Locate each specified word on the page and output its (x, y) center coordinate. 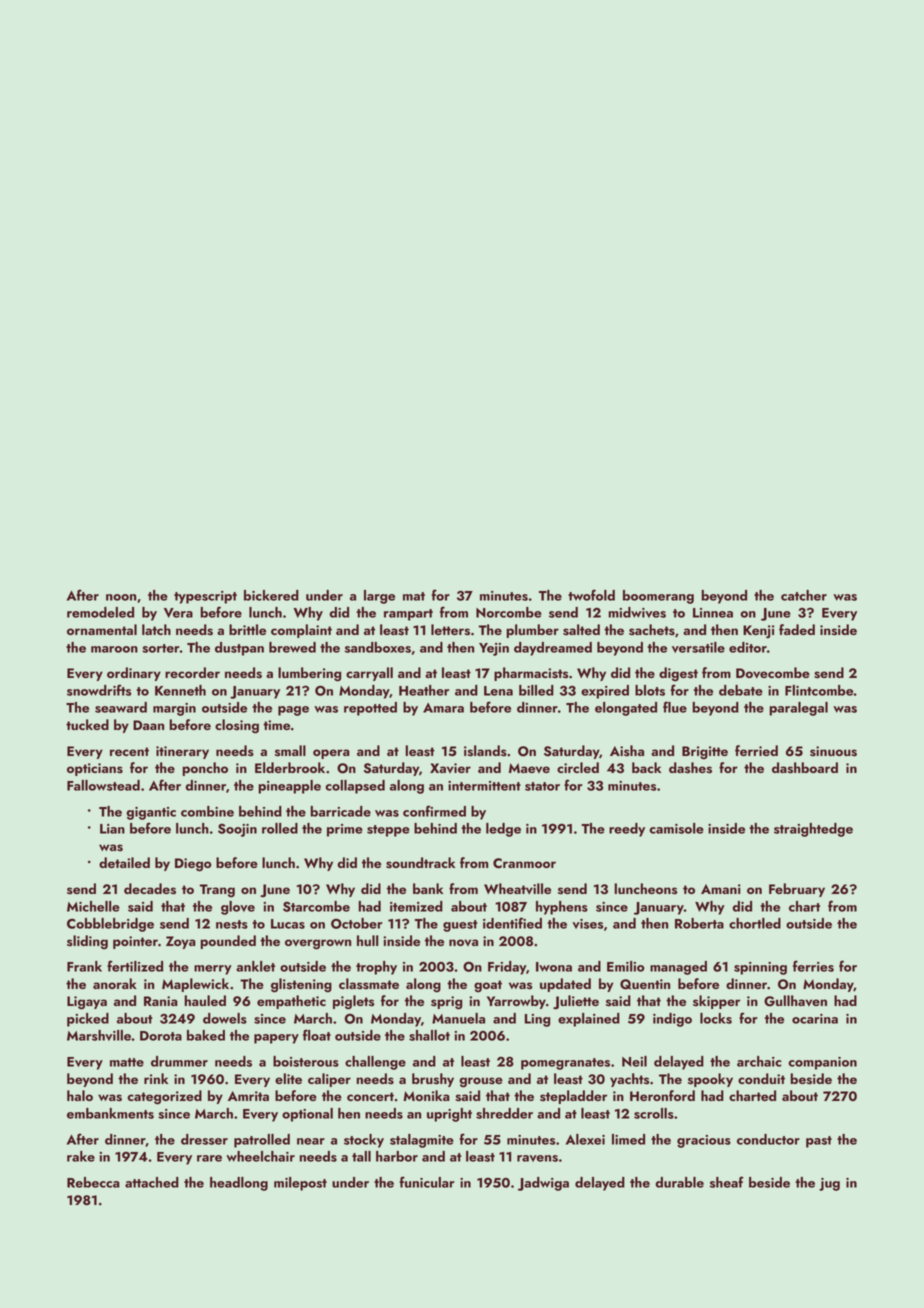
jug (829, 1184)
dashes (690, 768)
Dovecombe (773, 672)
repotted (370, 709)
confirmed (434, 811)
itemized (416, 906)
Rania (161, 1001)
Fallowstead (103, 785)
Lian (112, 829)
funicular (427, 1182)
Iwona (554, 967)
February (797, 890)
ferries (813, 966)
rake (81, 1156)
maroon (114, 649)
